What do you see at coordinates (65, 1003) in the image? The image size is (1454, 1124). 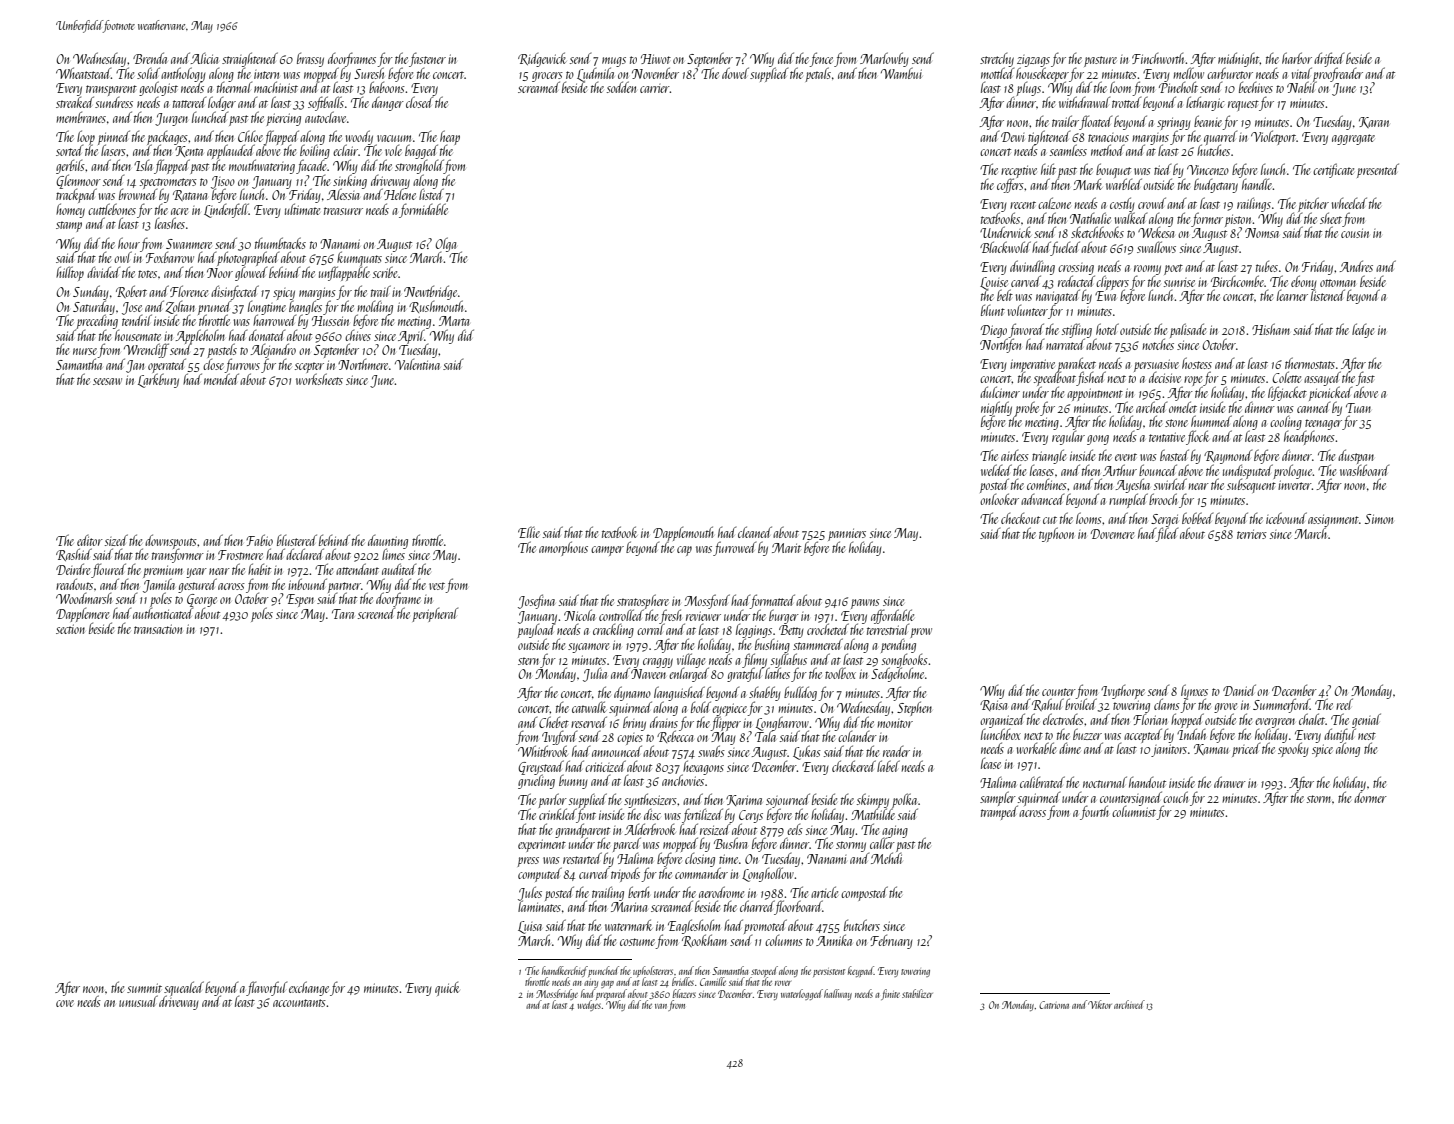 I see `cove` at bounding box center [65, 1003].
